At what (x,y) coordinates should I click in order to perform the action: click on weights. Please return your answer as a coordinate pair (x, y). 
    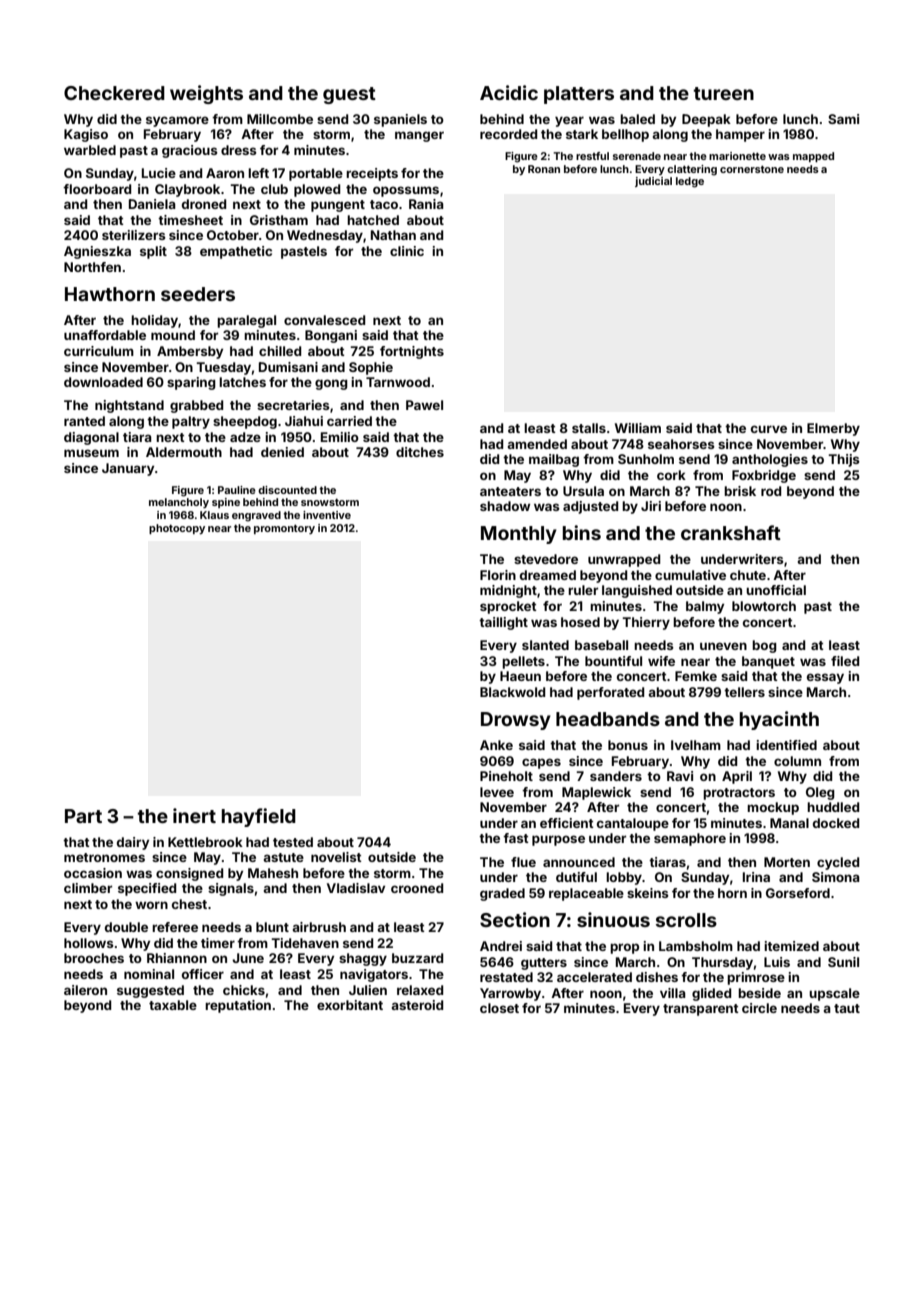
    Looking at the image, I should click on (206, 94).
